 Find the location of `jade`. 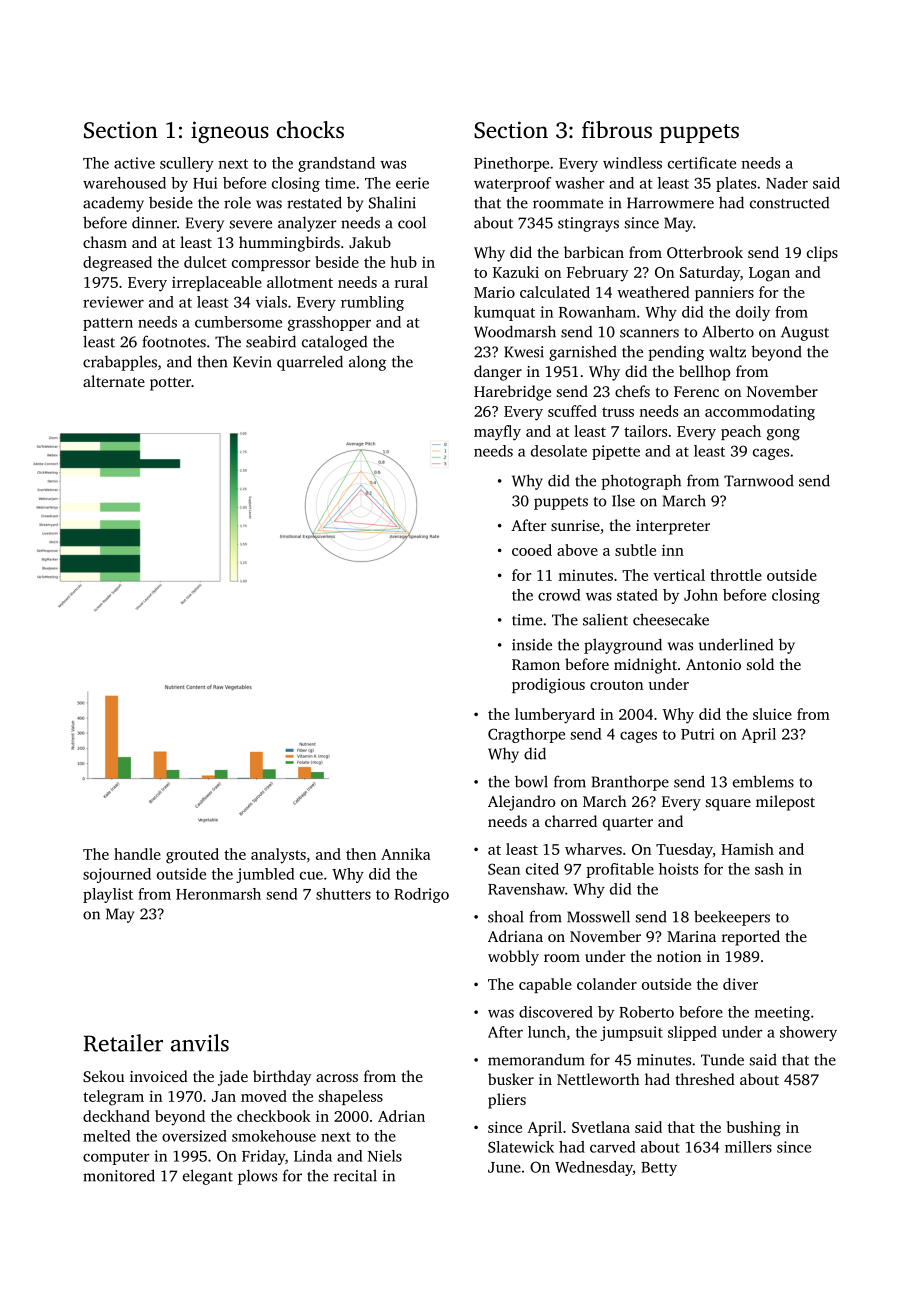

jade is located at coordinates (233, 1078).
